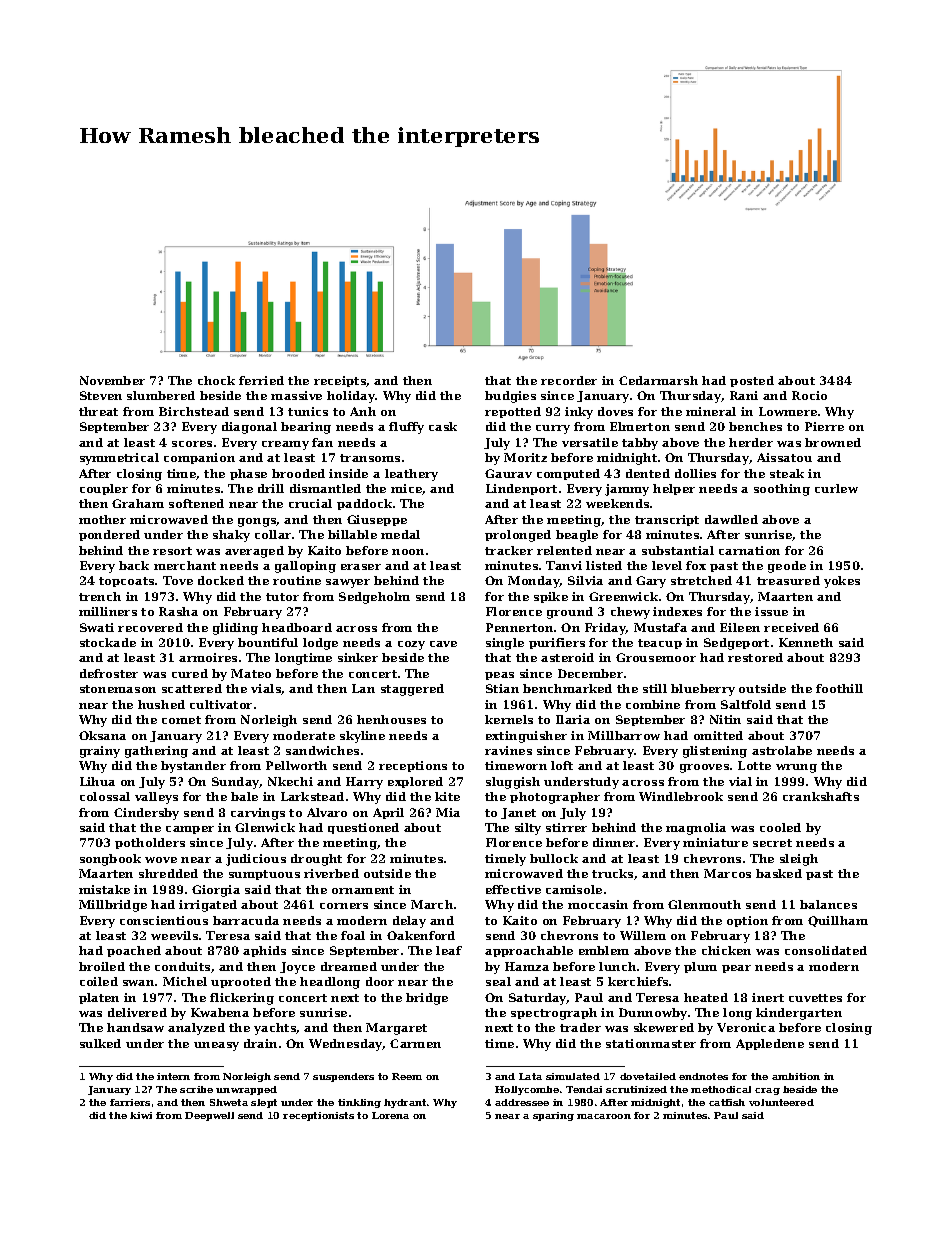 This image has width=952, height=1233. What do you see at coordinates (744, 395) in the image?
I see `Rani` at bounding box center [744, 395].
